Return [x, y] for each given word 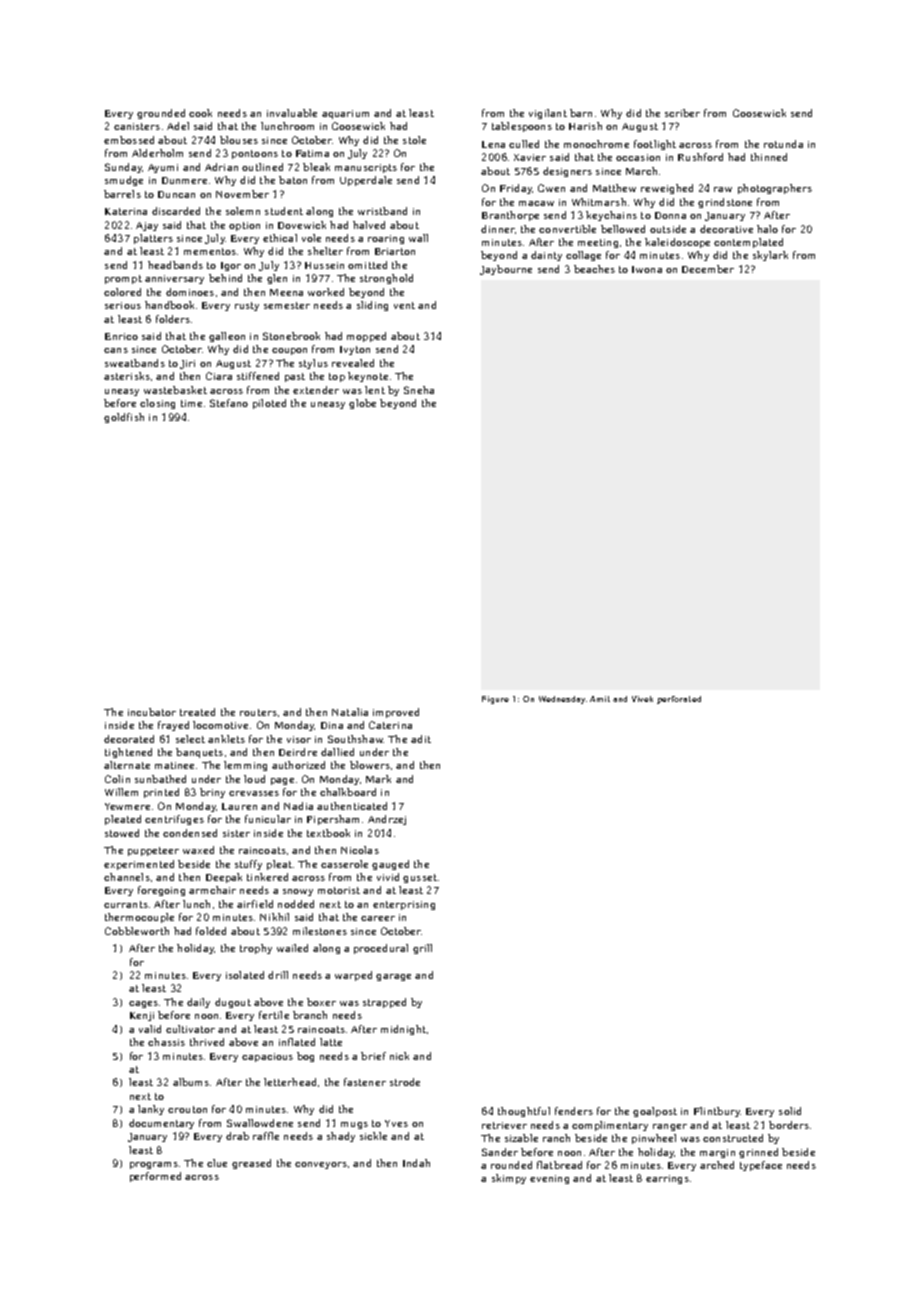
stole [414, 140]
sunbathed [160, 779]
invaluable [292, 113]
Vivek [642, 699]
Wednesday [562, 700]
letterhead [290, 1082]
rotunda [783, 144]
